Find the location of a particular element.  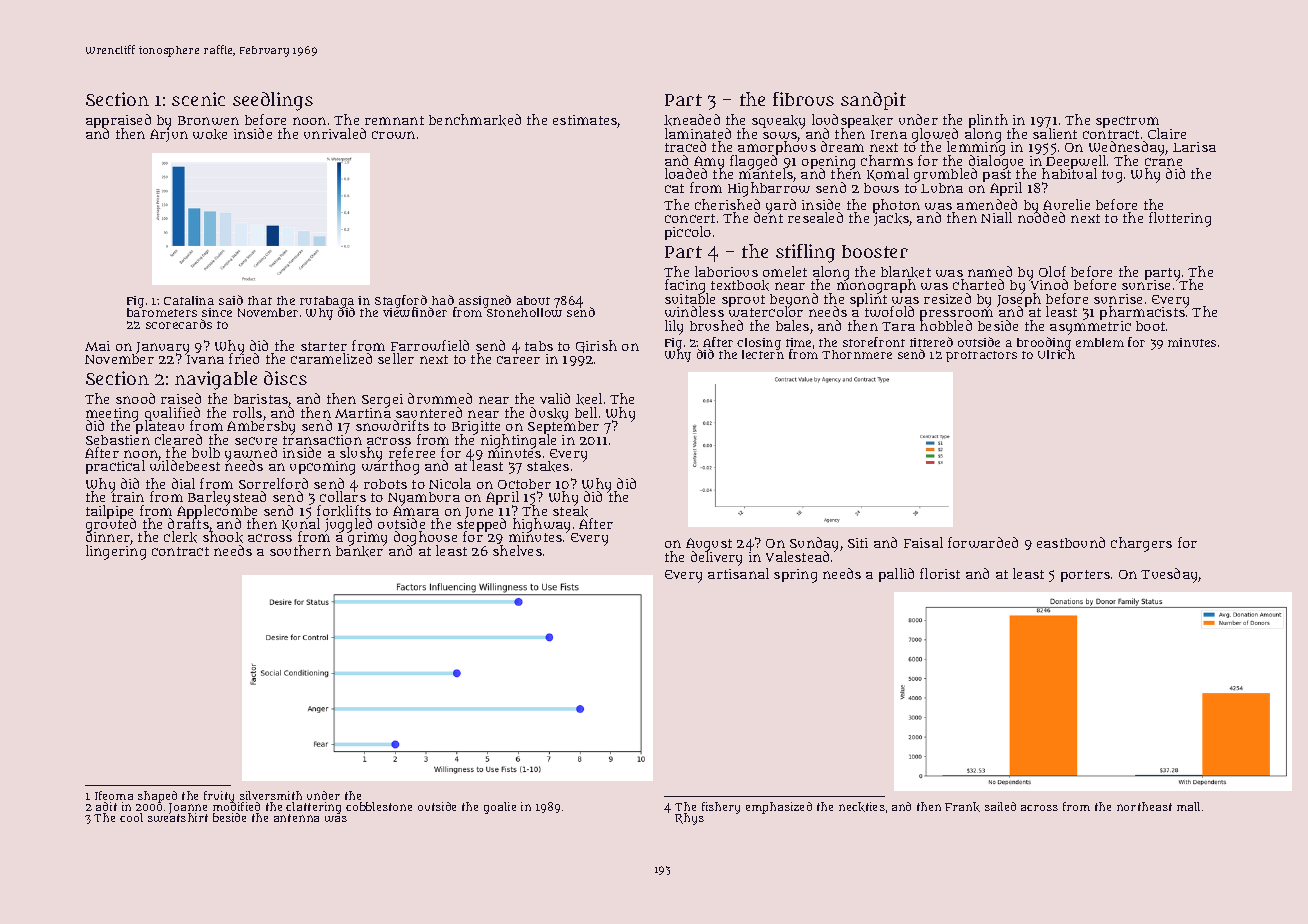

delivery is located at coordinates (716, 559).
